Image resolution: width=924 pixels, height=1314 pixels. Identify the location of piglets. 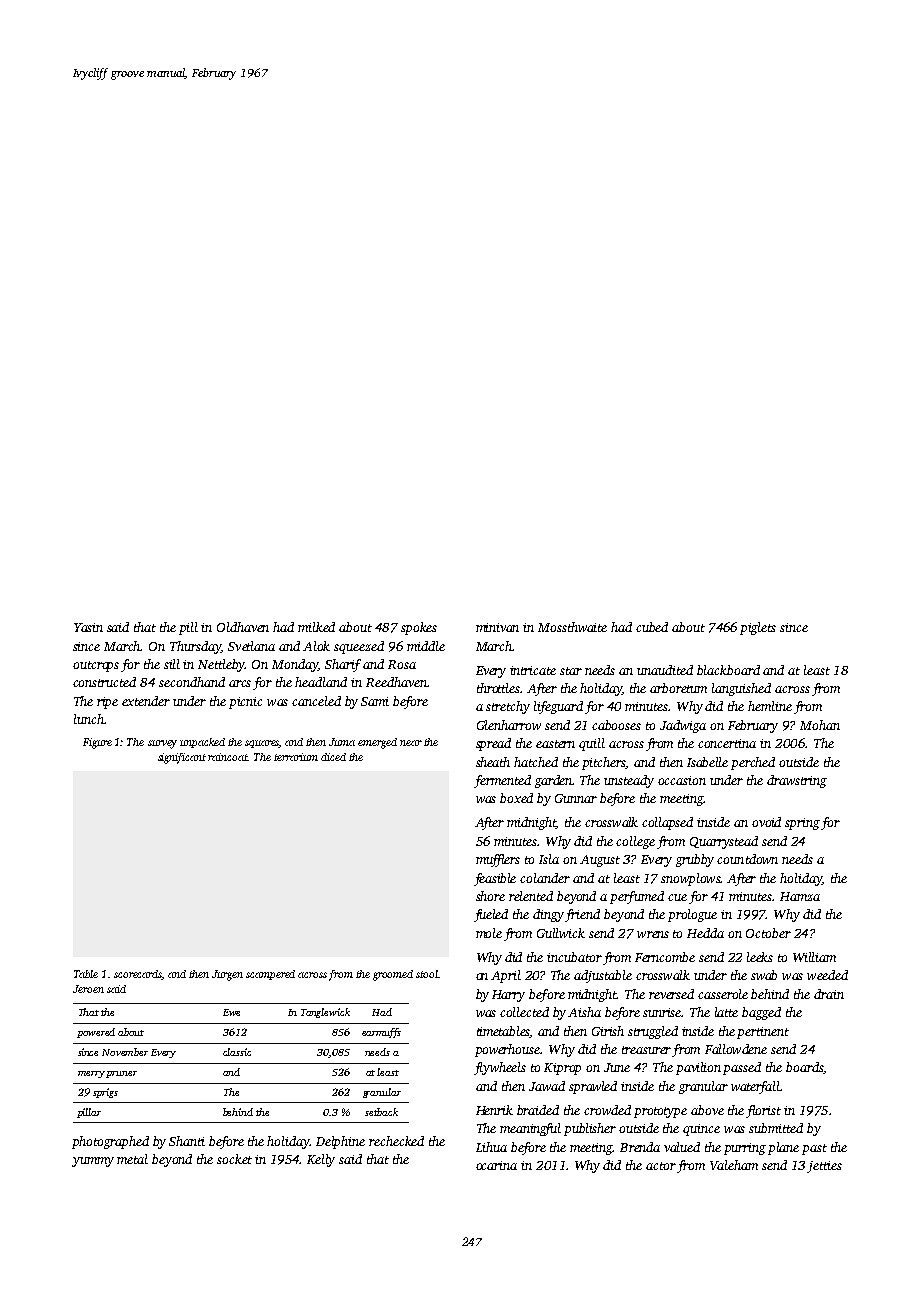
(758, 628).
